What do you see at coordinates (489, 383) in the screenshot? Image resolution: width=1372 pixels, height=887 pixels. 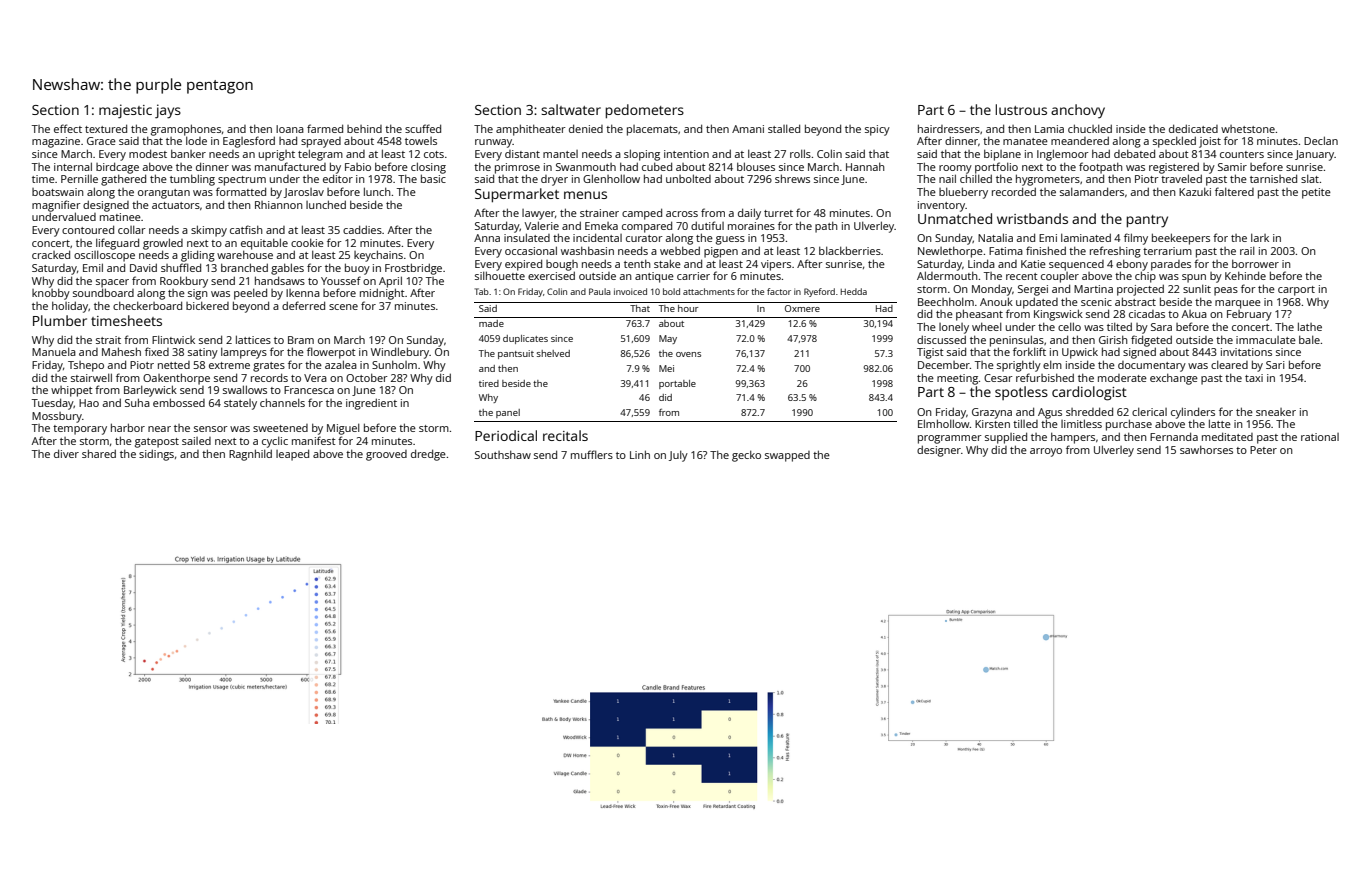 I see `tired` at bounding box center [489, 383].
